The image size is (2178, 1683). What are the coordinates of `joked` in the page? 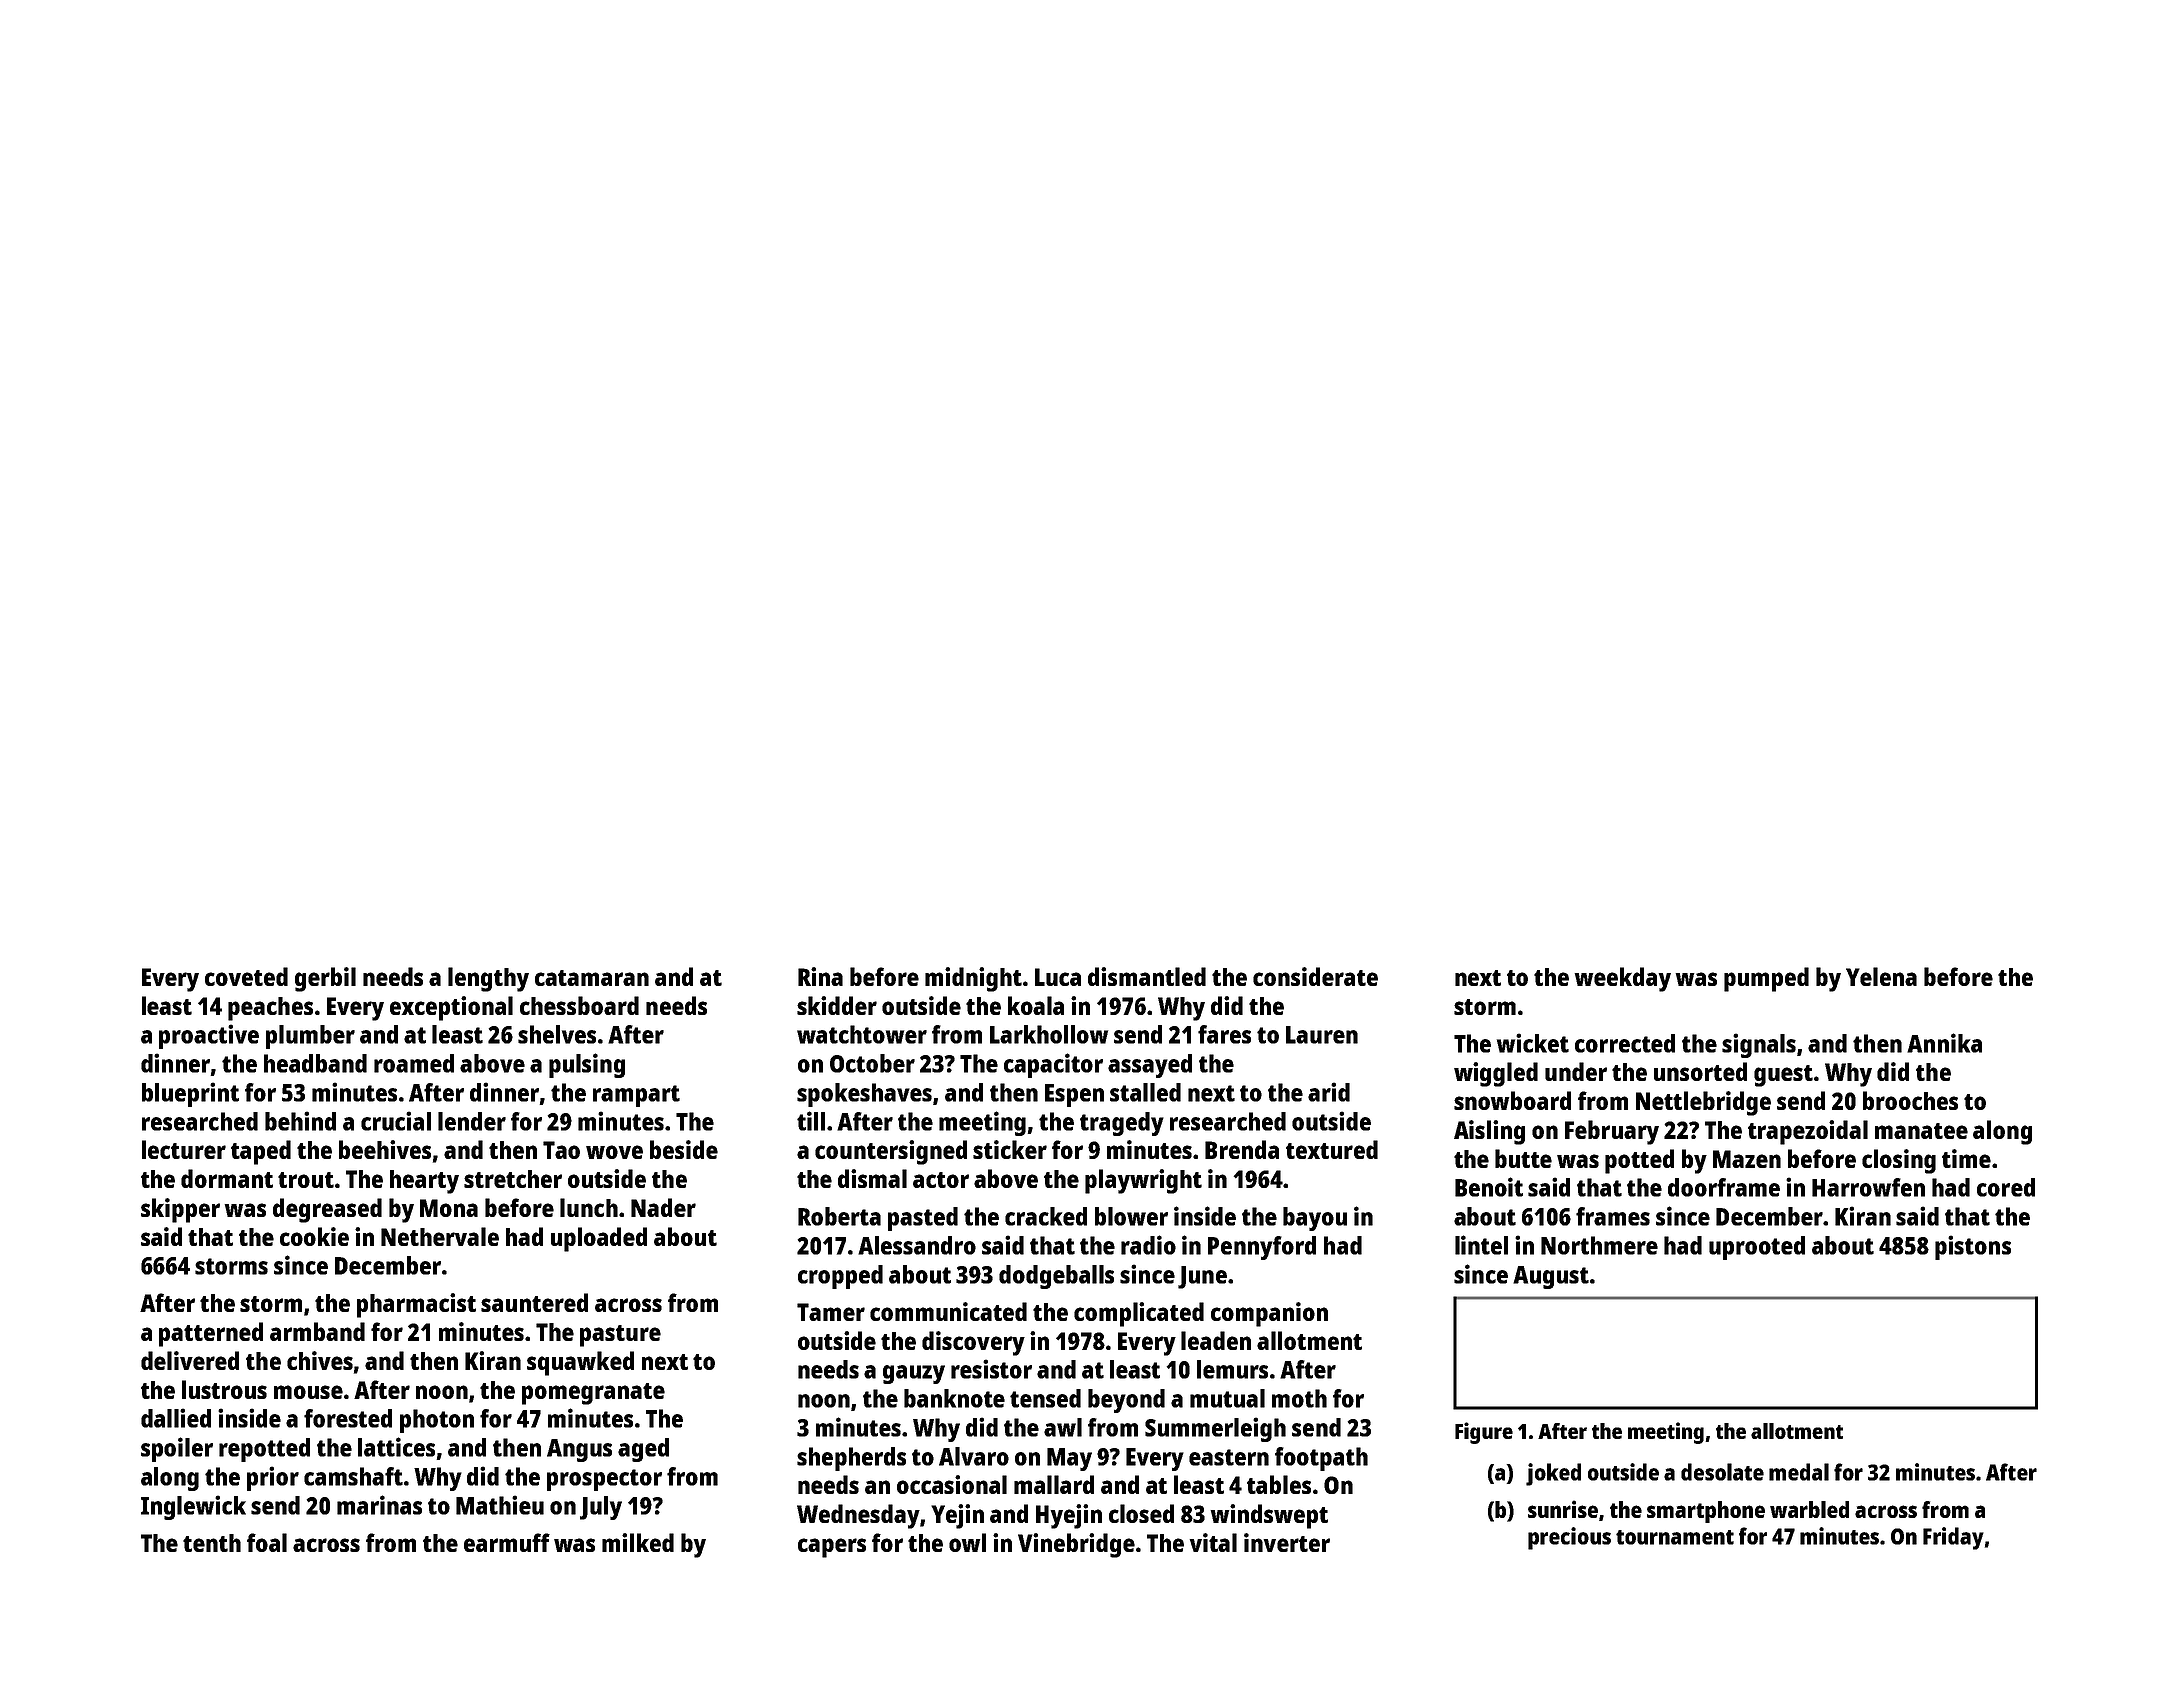 It's located at (1553, 1474).
